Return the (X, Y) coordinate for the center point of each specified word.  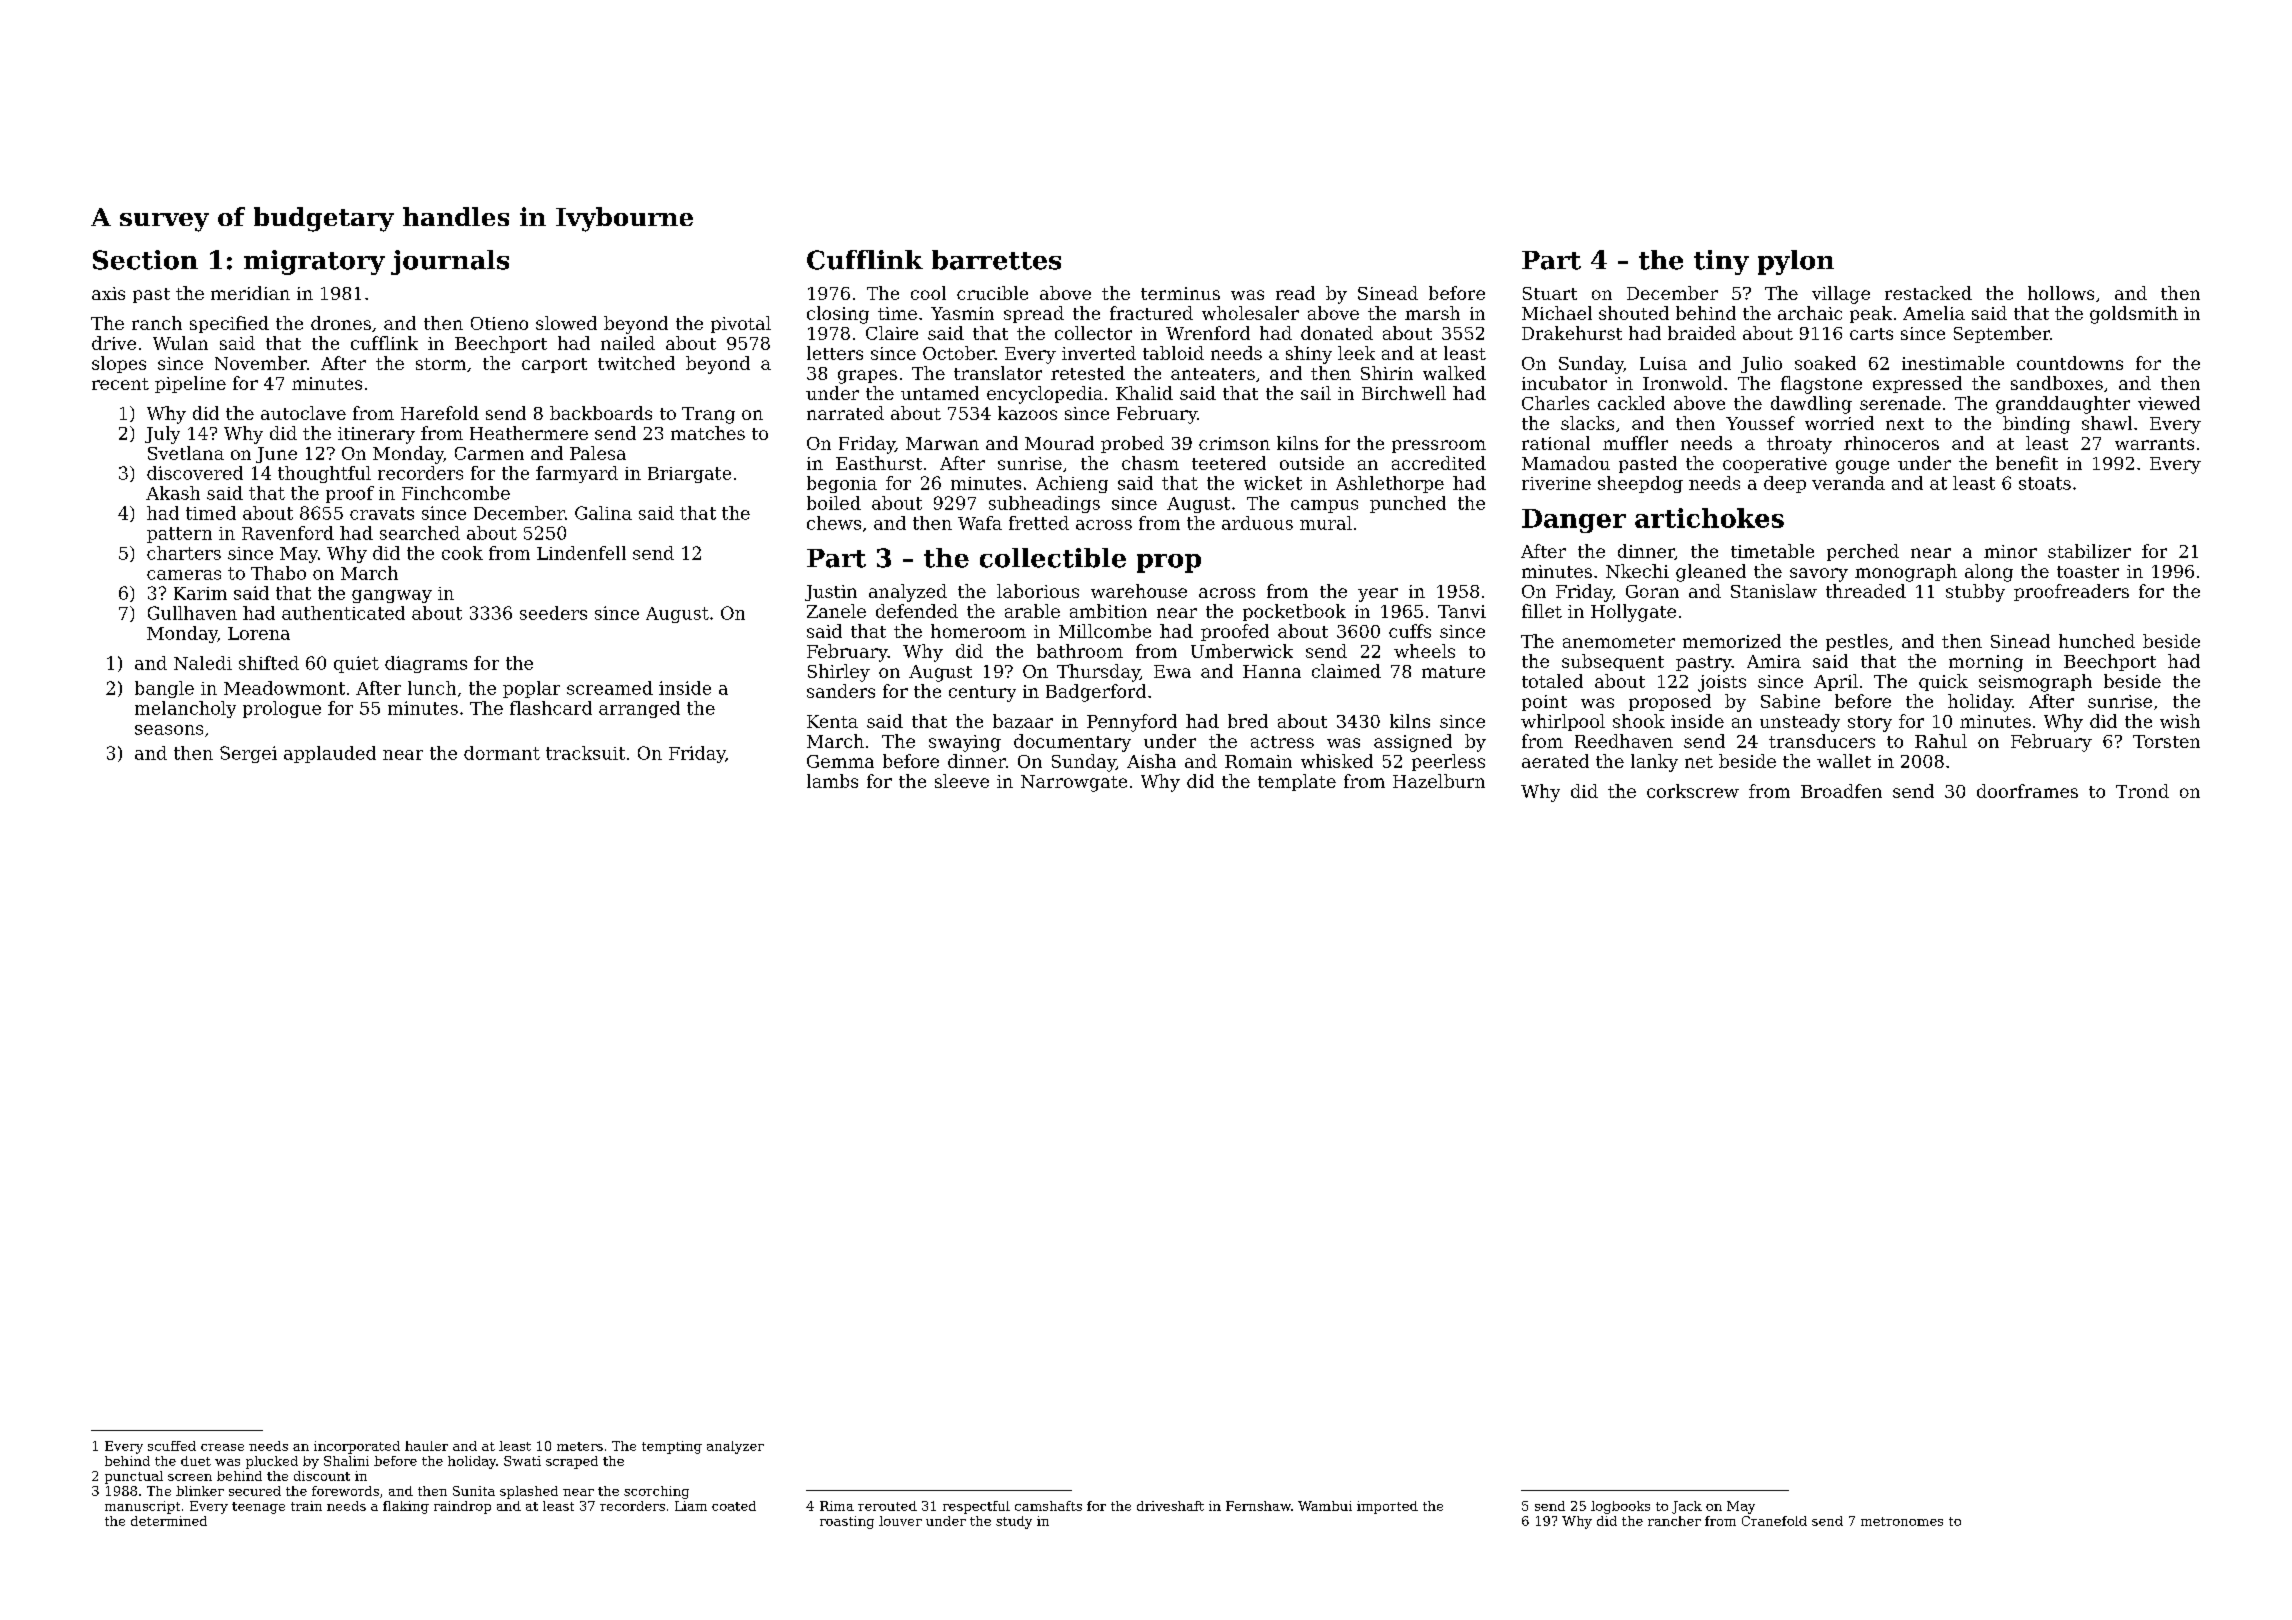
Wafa (980, 523)
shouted (1634, 313)
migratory (314, 262)
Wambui (1325, 1506)
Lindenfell (581, 553)
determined (169, 1521)
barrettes (996, 260)
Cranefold (1774, 1521)
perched (1863, 552)
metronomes (1902, 1521)
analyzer (735, 1447)
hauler (426, 1446)
